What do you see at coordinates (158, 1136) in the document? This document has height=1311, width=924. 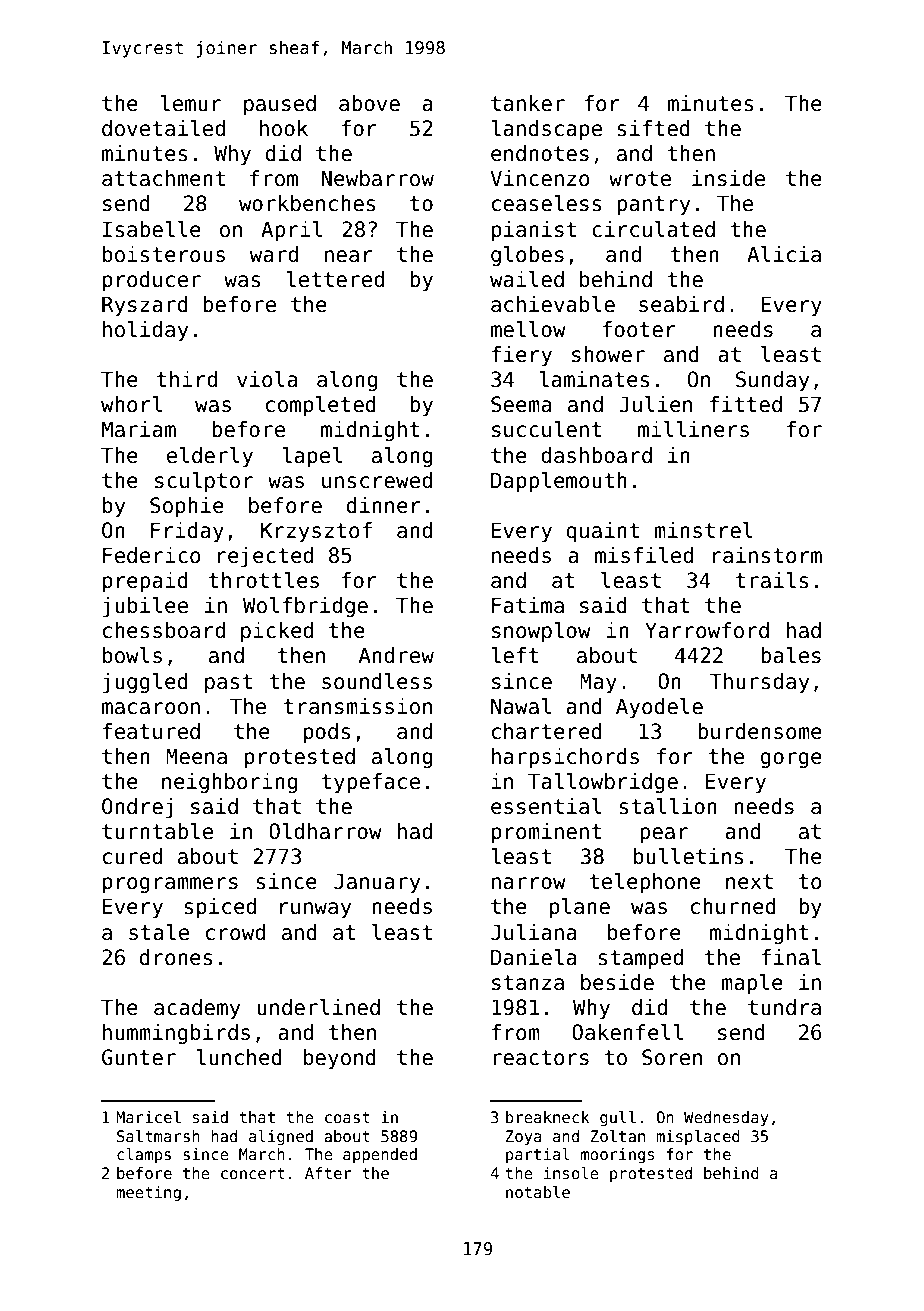 I see `Saltmarsh` at bounding box center [158, 1136].
